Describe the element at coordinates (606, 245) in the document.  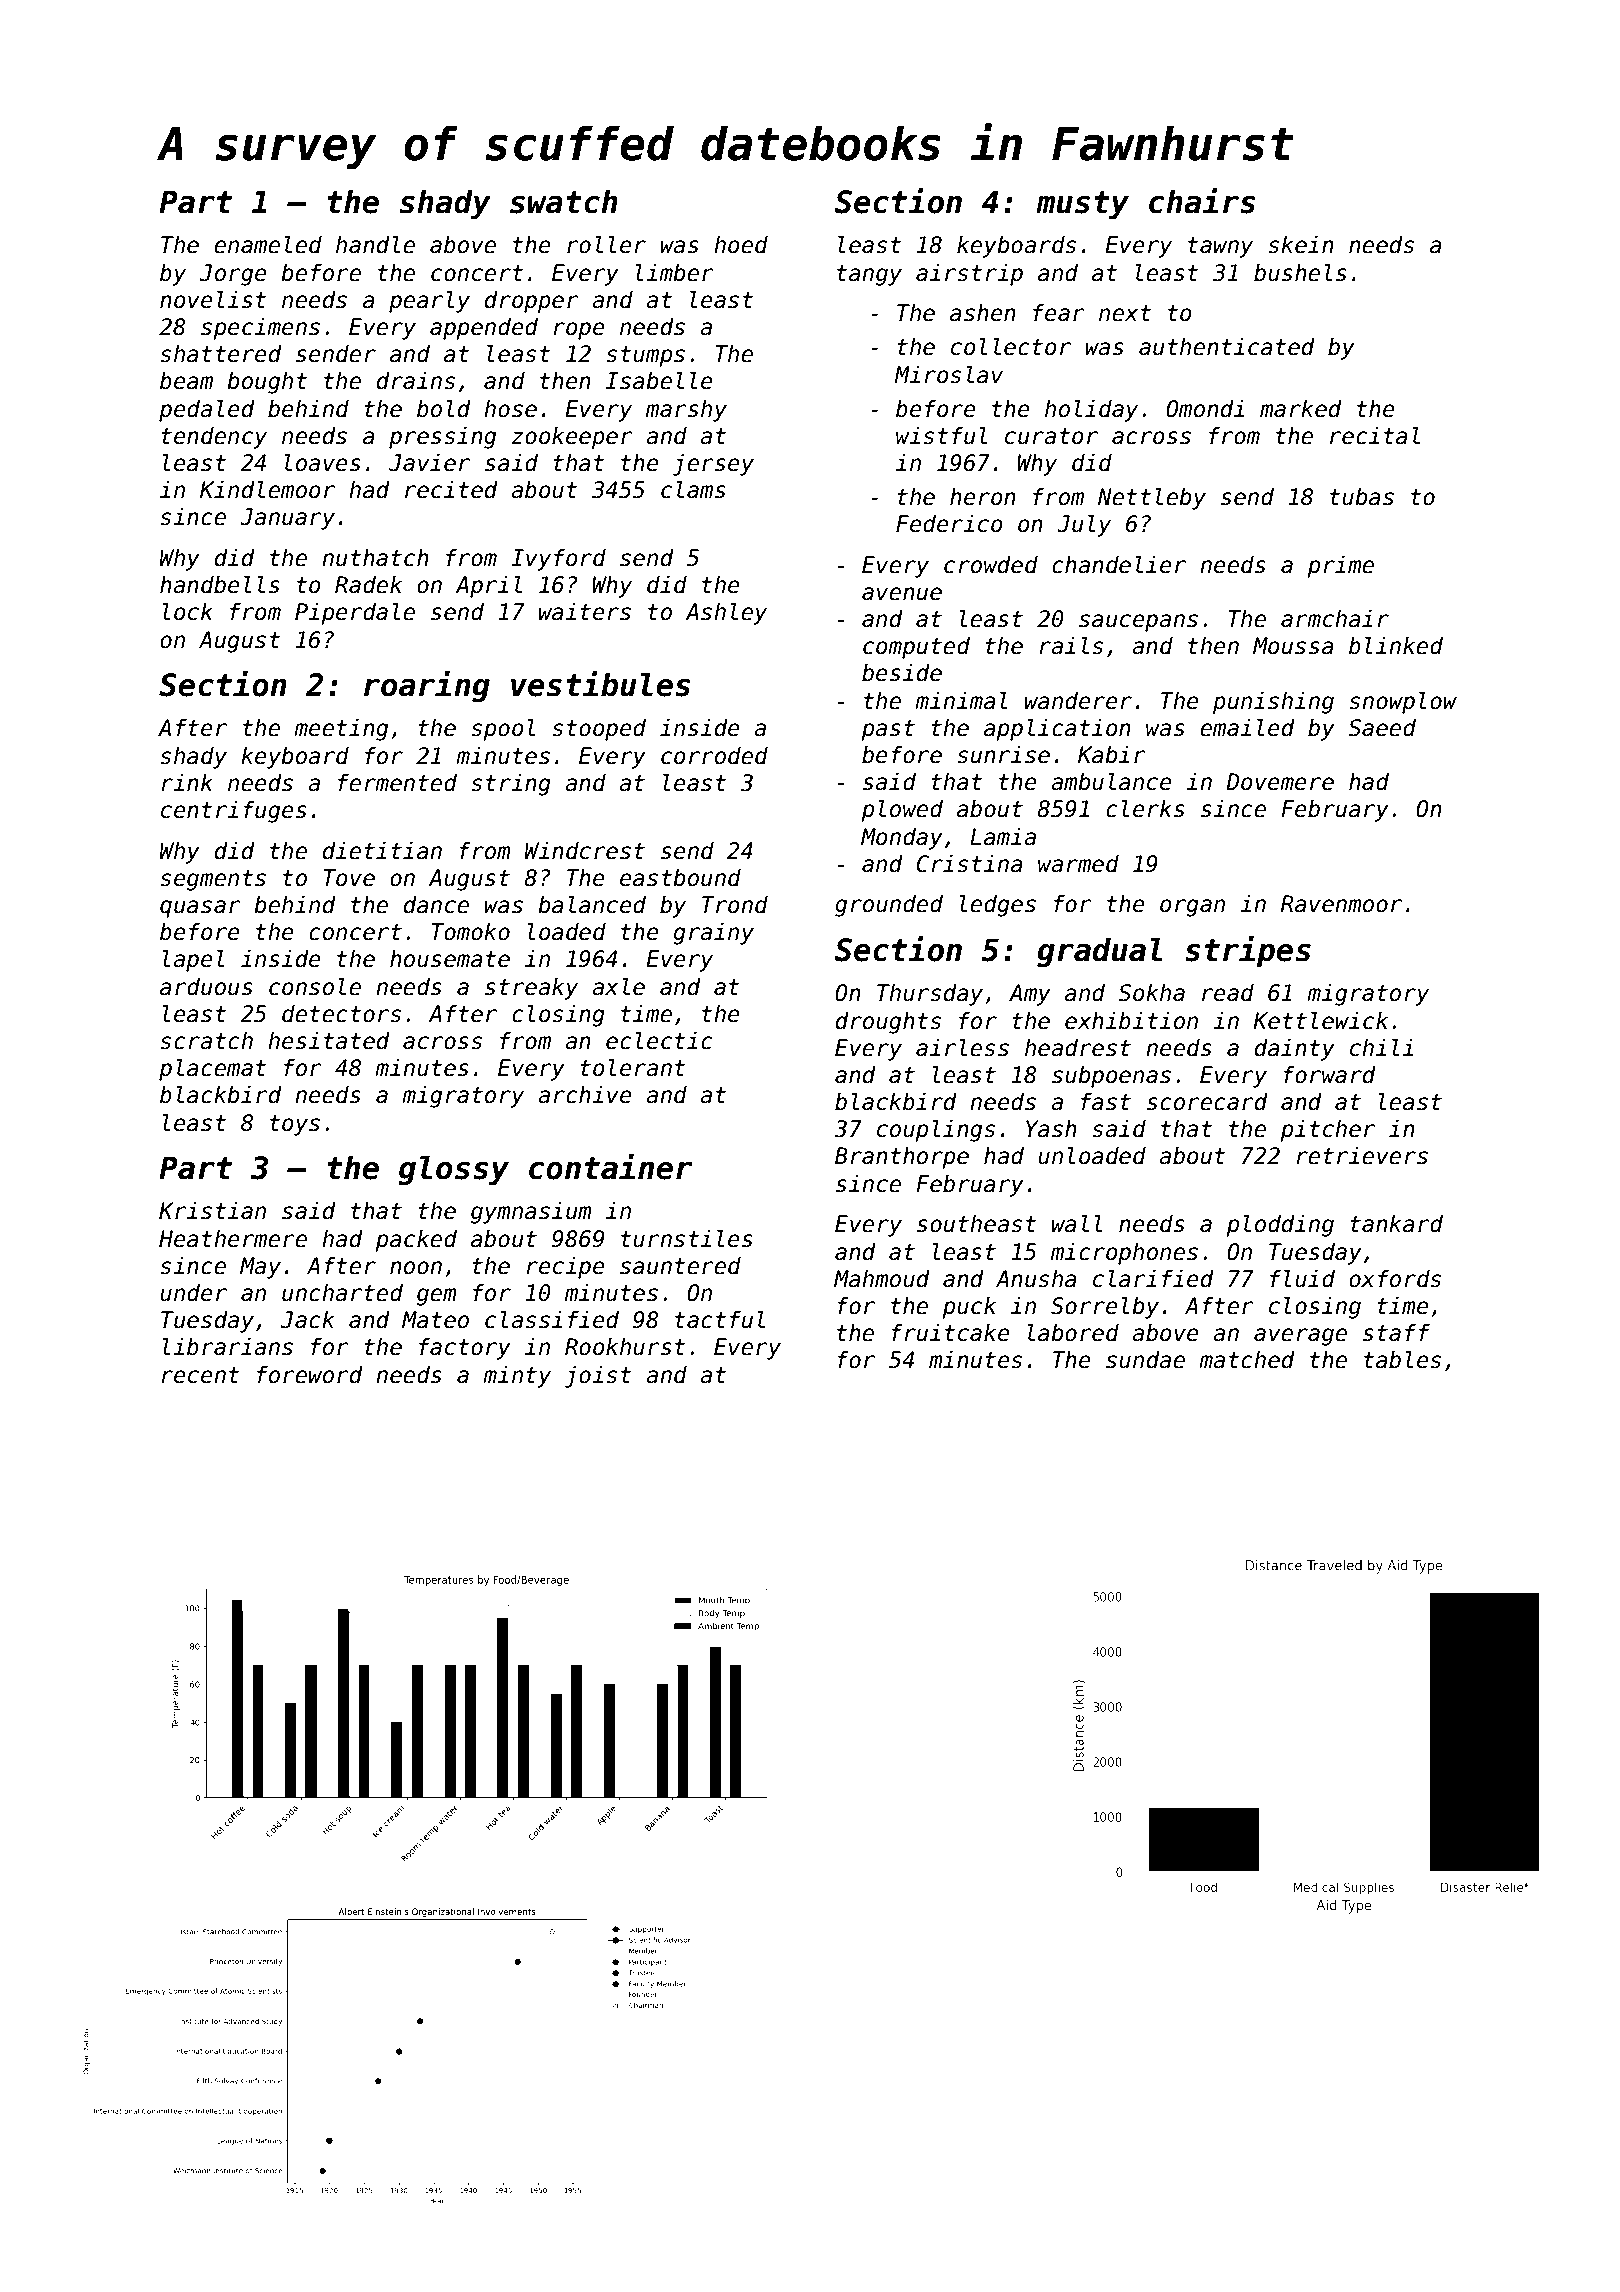
I see `roller` at that location.
